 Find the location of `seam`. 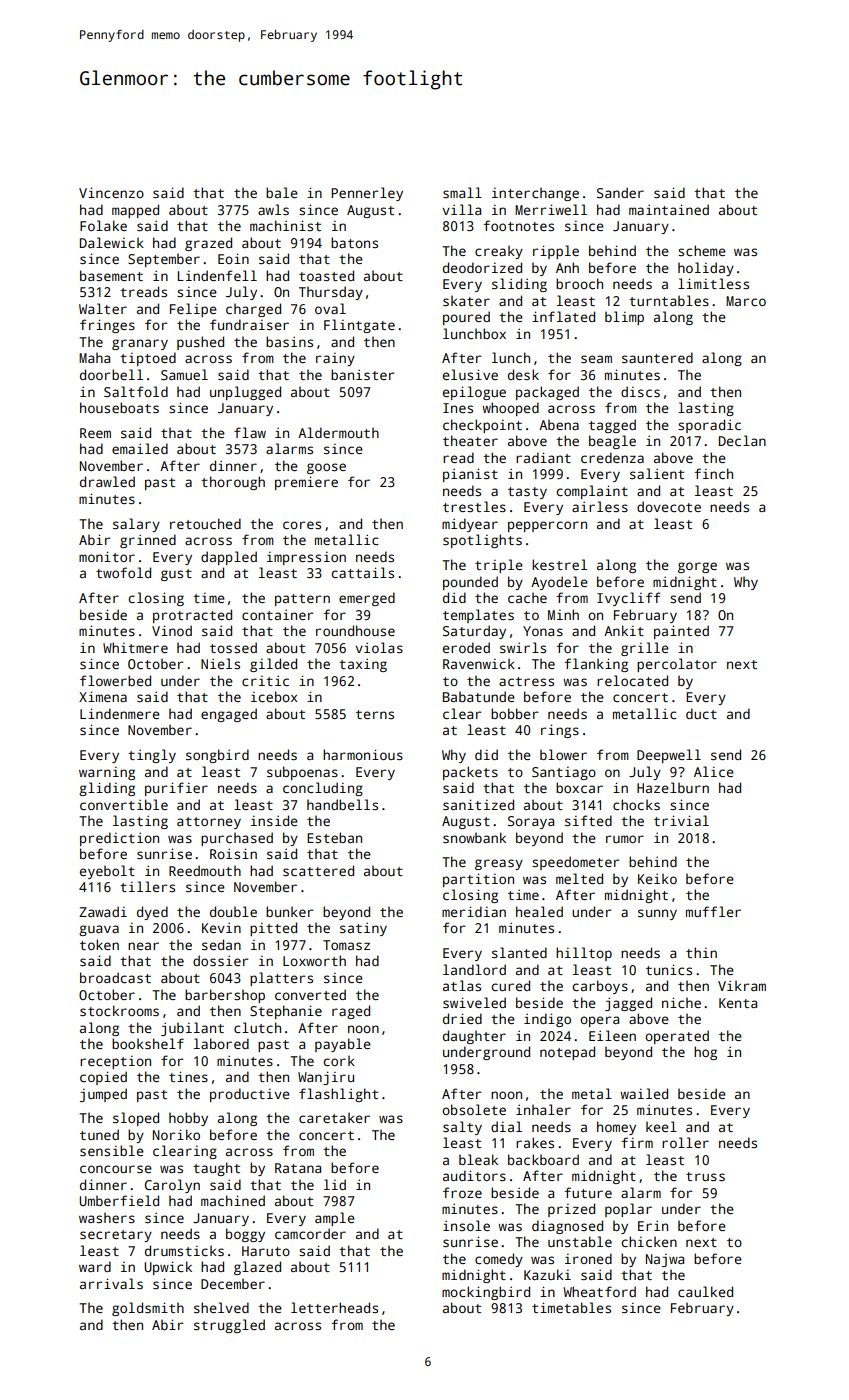

seam is located at coordinates (596, 359).
